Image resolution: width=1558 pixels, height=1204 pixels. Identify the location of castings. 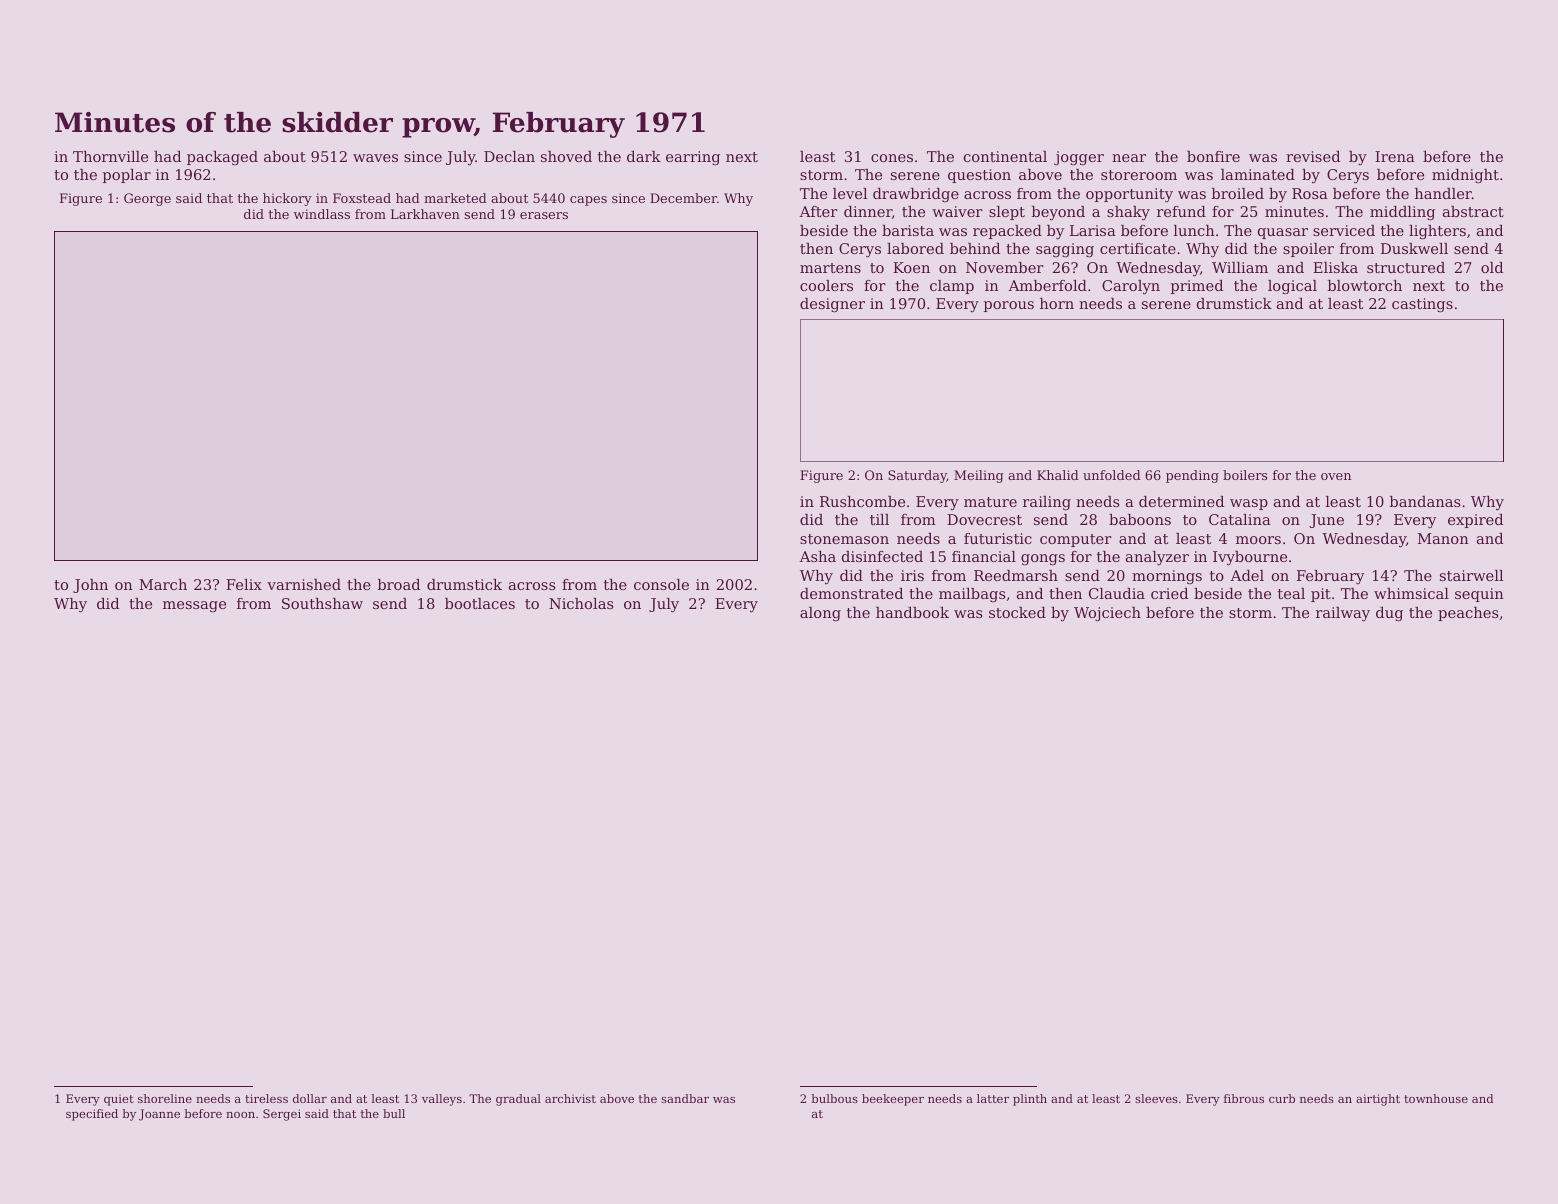
(1422, 305).
